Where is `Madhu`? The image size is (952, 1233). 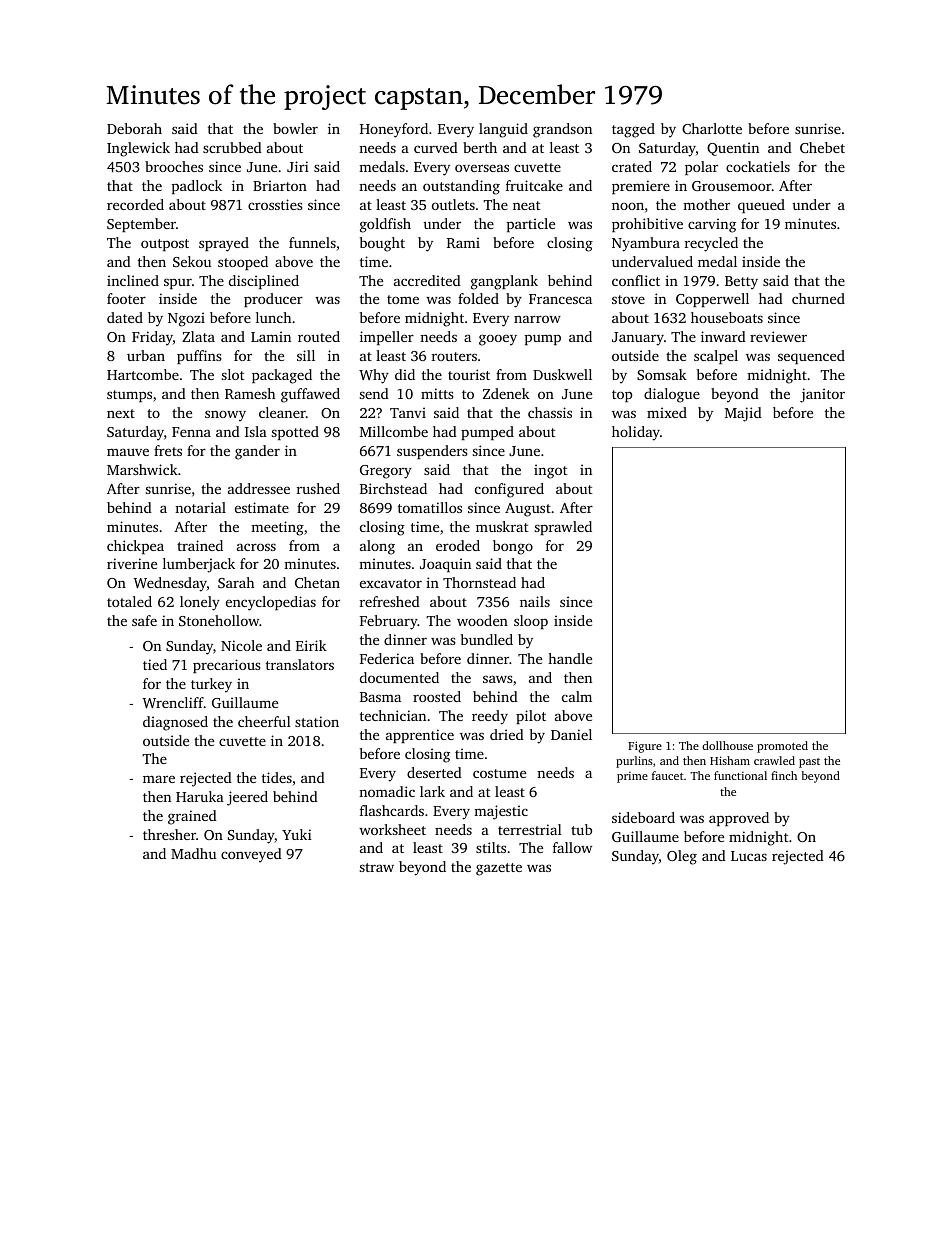
Madhu is located at coordinates (193, 853).
